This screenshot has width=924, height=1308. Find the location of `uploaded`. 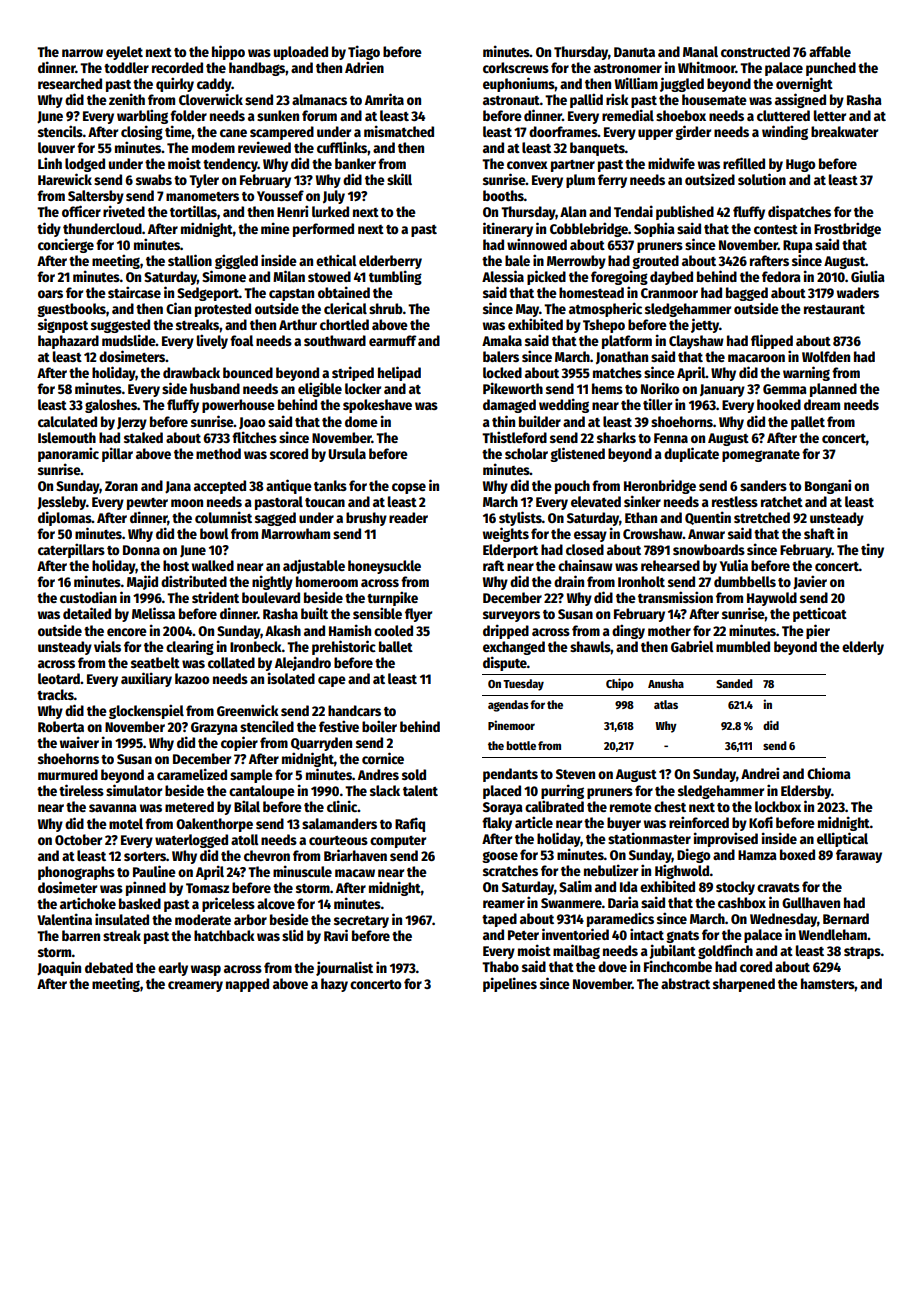

uploaded is located at coordinates (301, 53).
